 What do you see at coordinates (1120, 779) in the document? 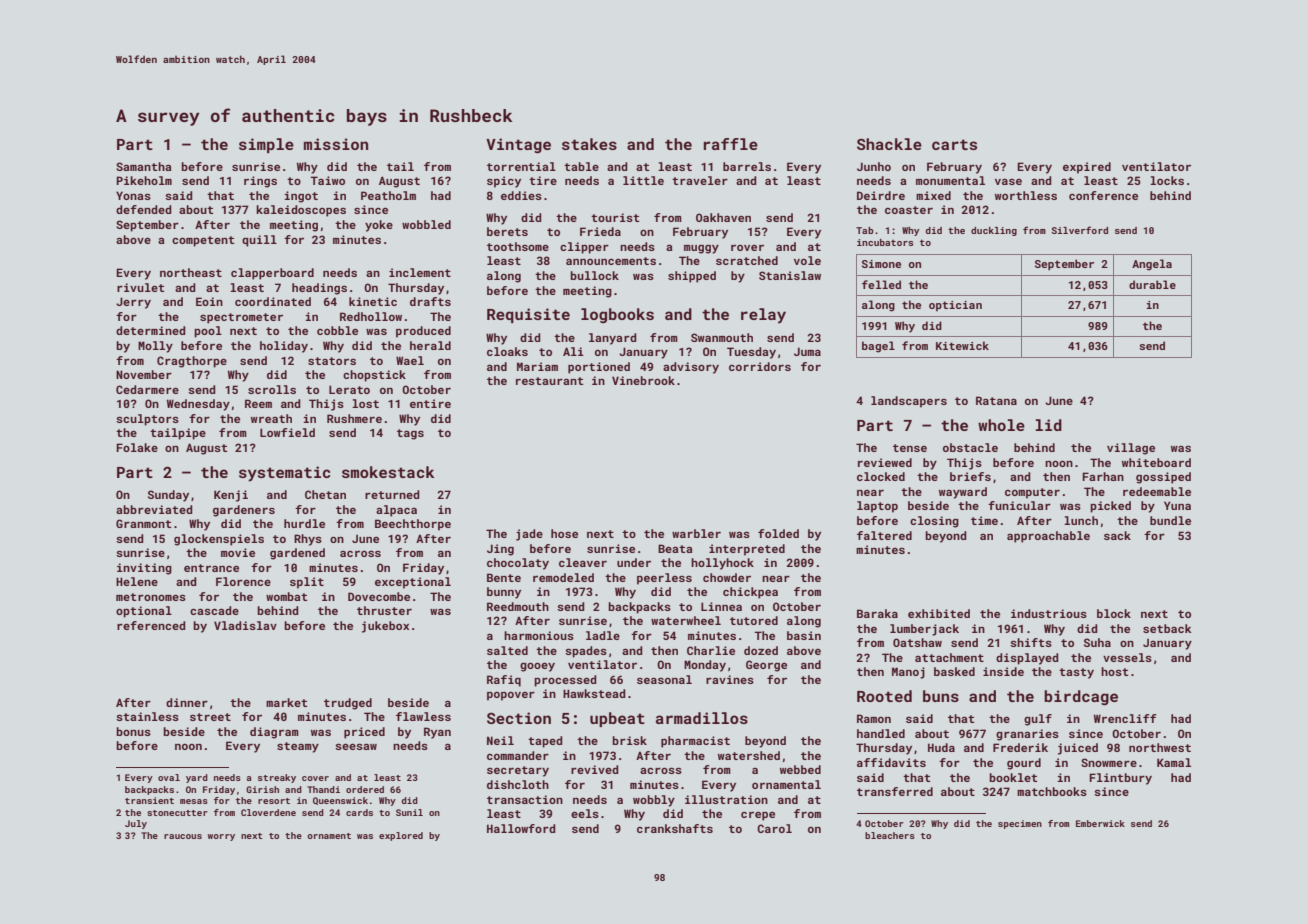
I see `Flintbury` at bounding box center [1120, 779].
